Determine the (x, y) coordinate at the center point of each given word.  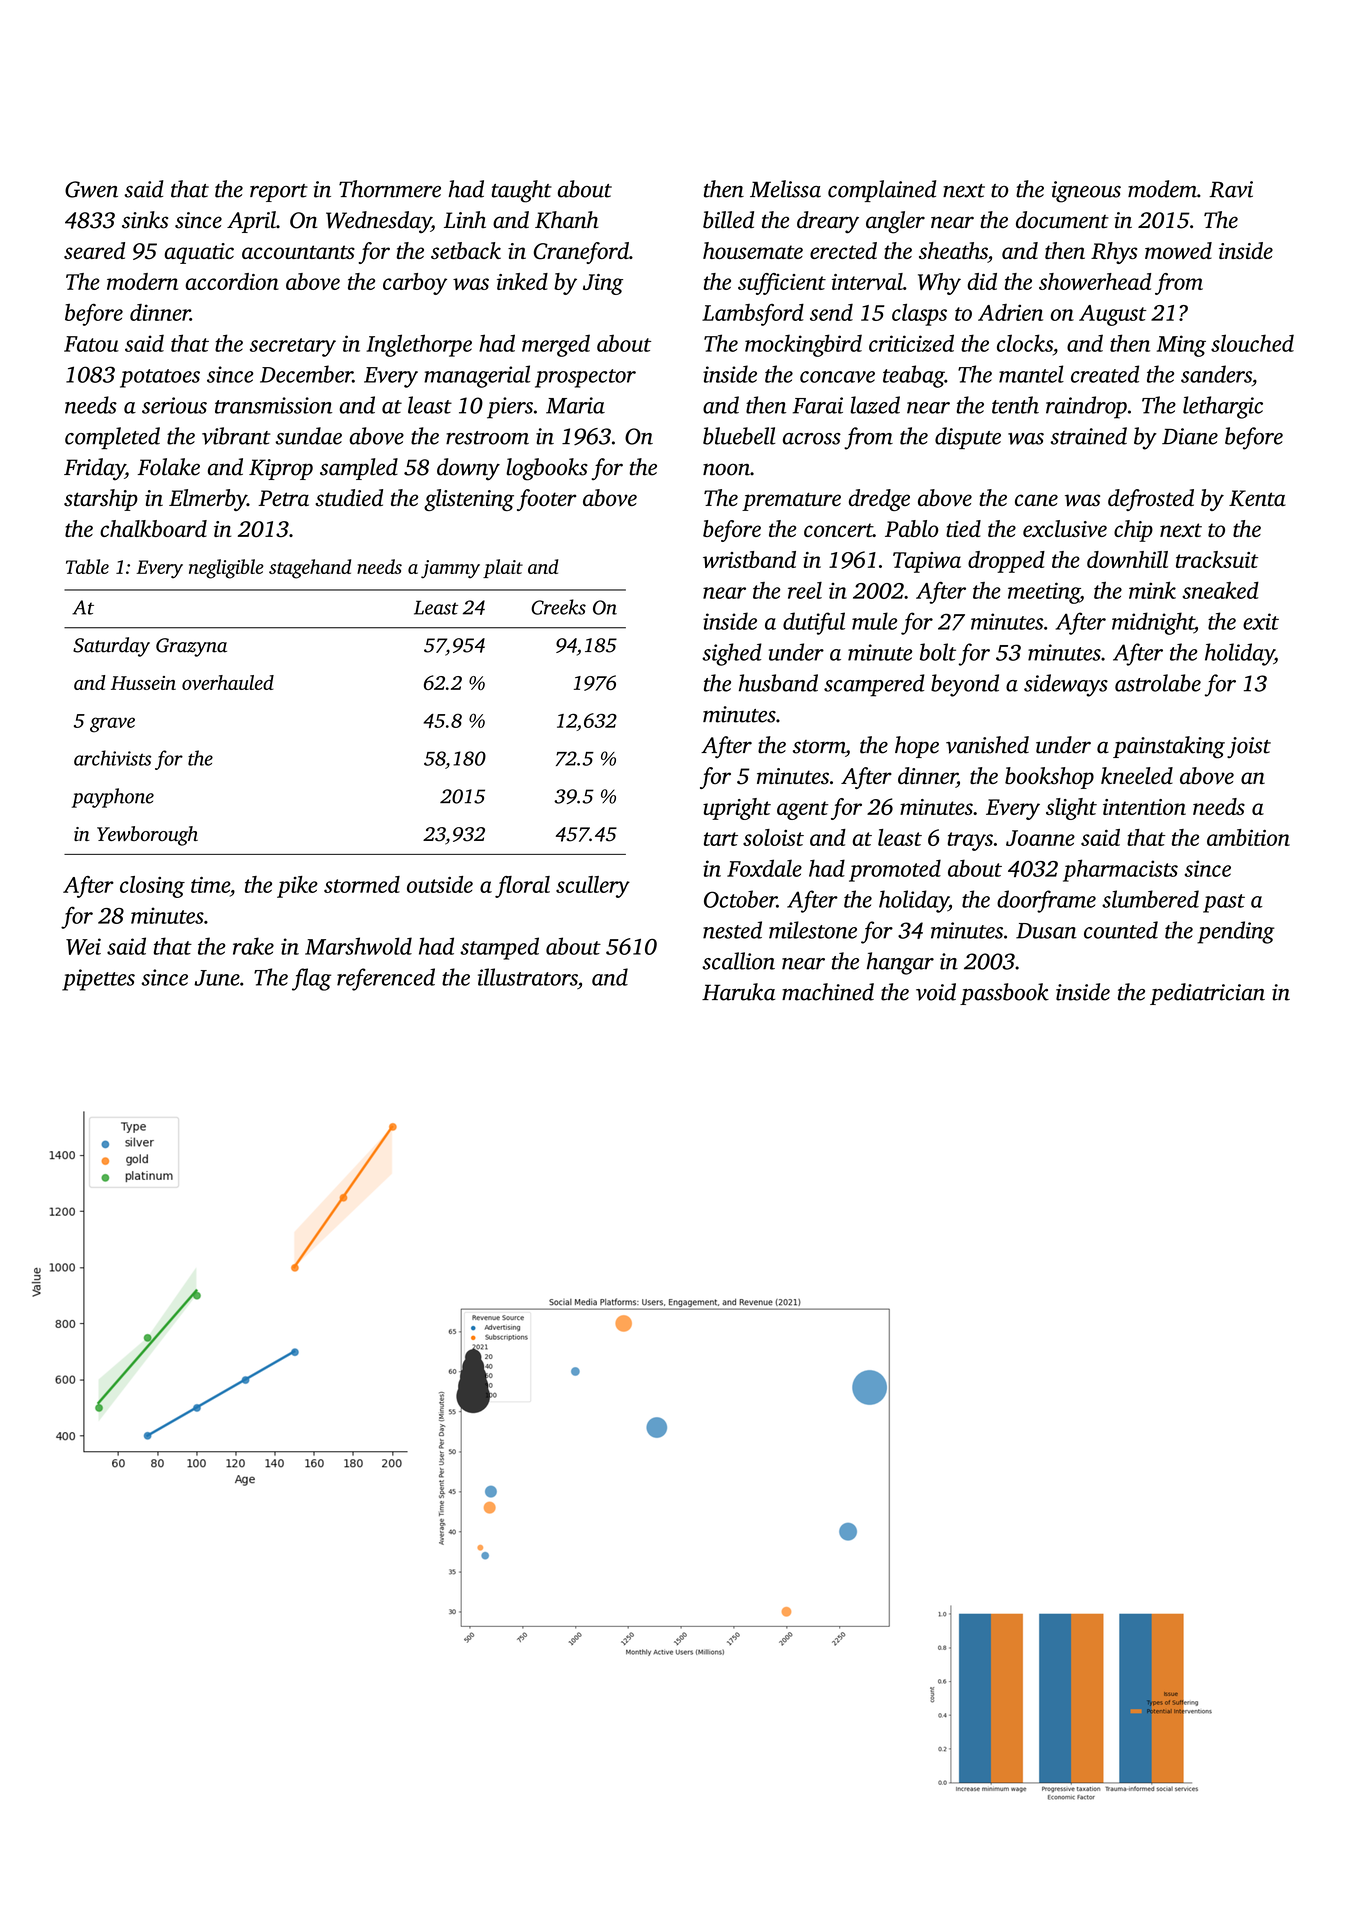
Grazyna (191, 647)
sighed (732, 654)
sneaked (1220, 590)
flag (311, 979)
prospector (585, 378)
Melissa (785, 189)
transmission (273, 405)
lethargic (1223, 407)
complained (882, 191)
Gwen (91, 189)
